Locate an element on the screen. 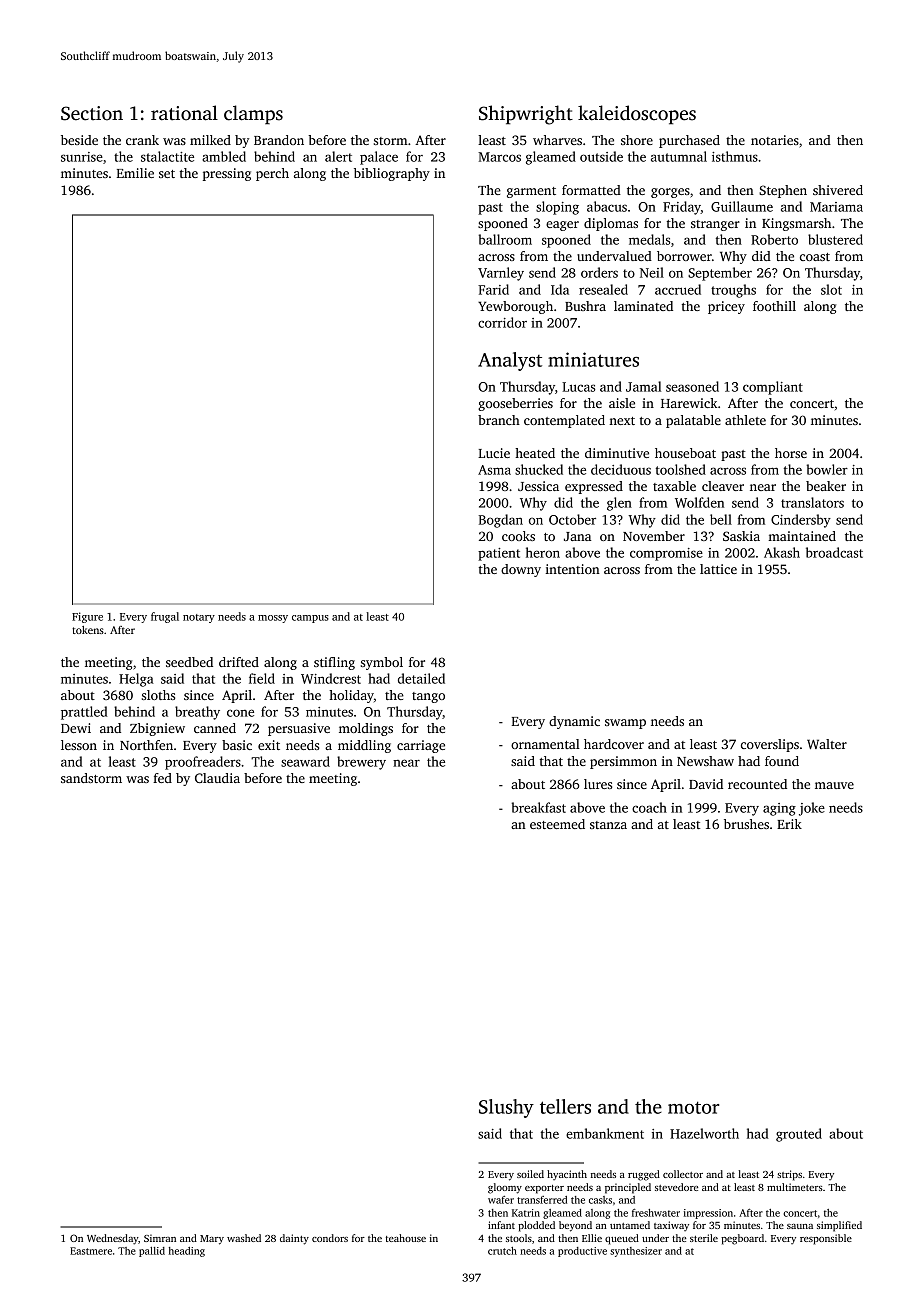 The height and width of the screenshot is (1308, 924). shivered is located at coordinates (838, 190).
